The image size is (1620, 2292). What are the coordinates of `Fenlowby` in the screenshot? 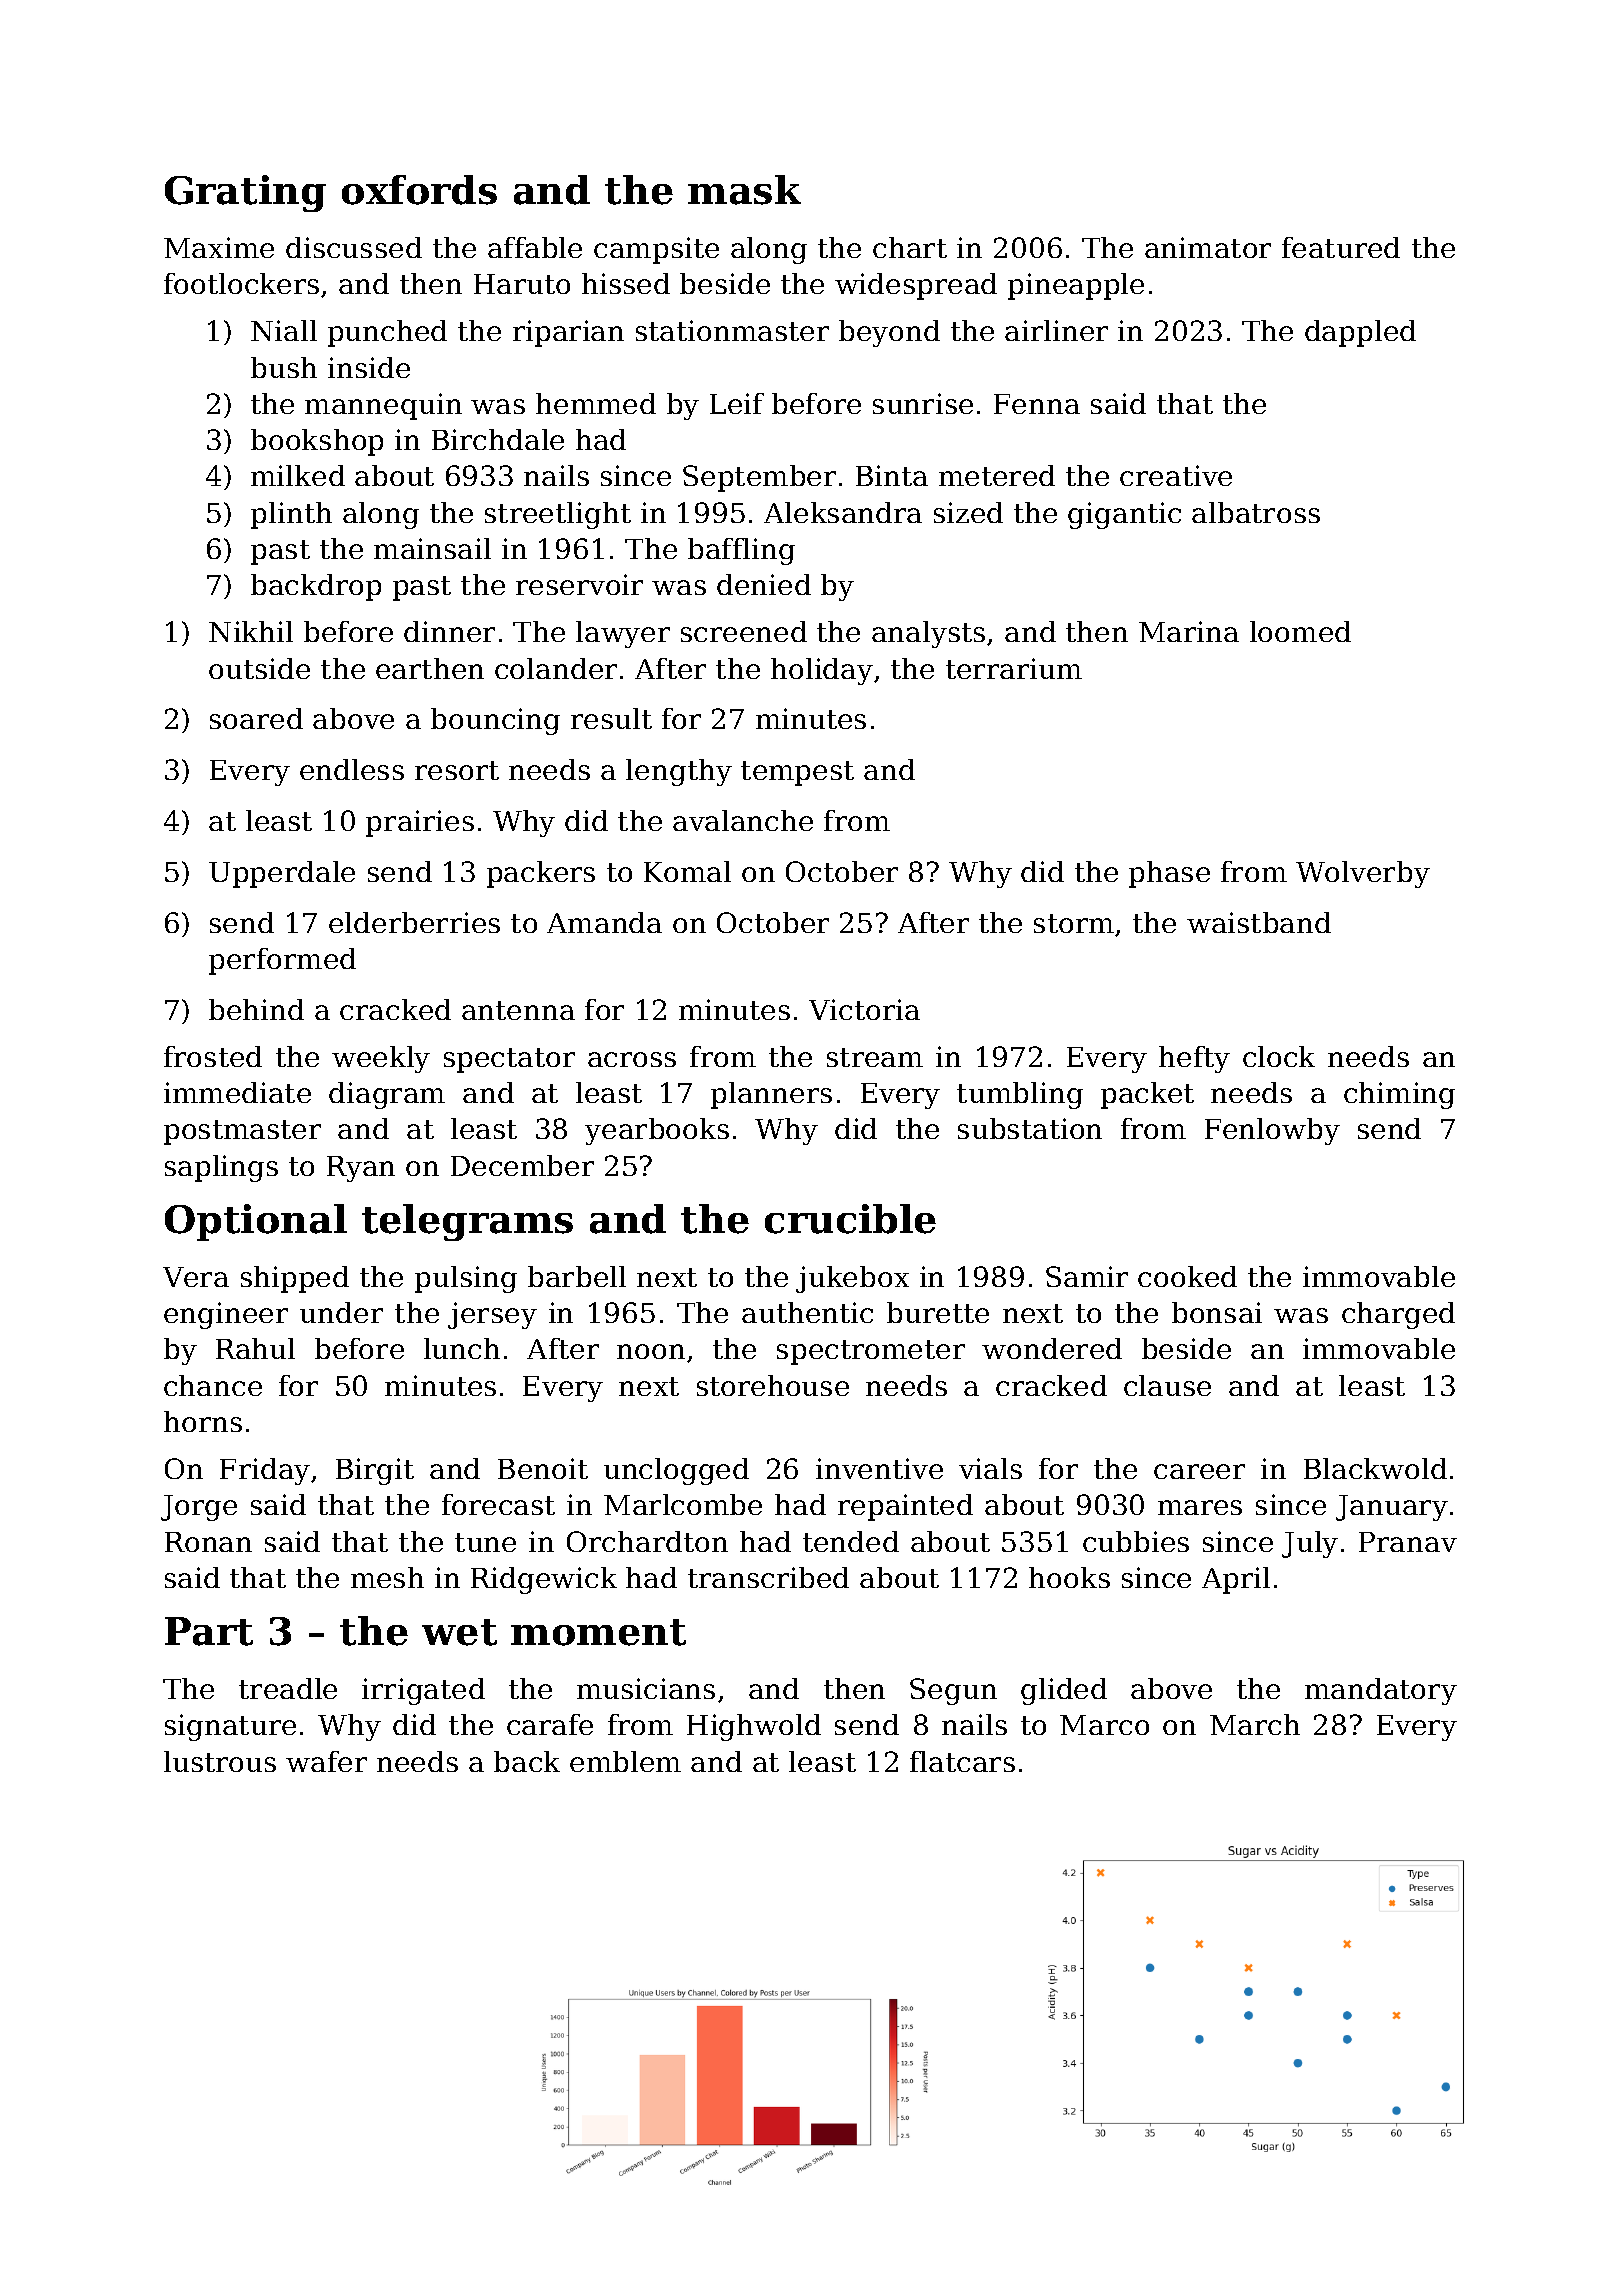 It's located at (1272, 1131).
